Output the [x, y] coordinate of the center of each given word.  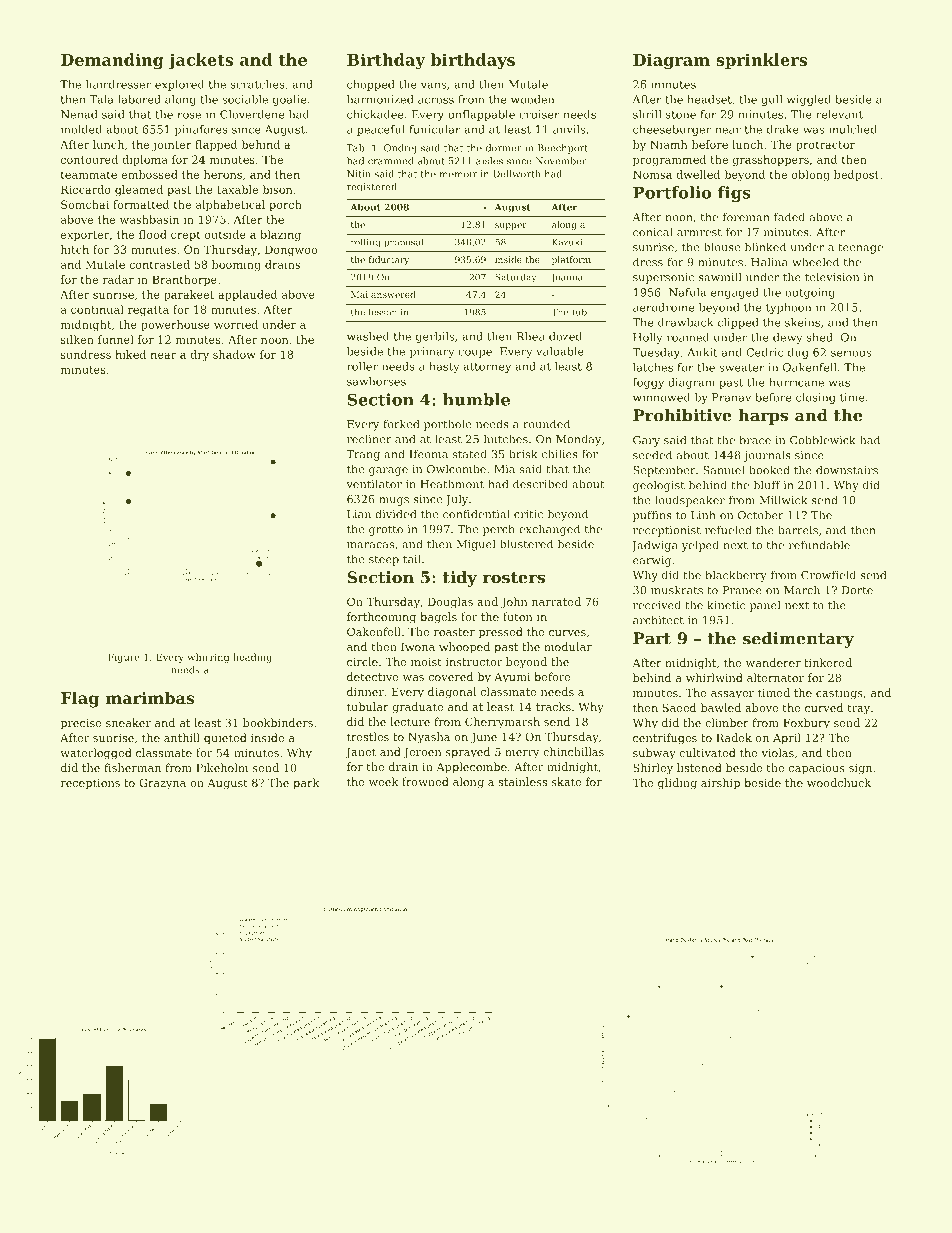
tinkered [828, 662]
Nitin [359, 174]
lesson [383, 312]
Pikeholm [222, 767]
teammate [89, 175]
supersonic [663, 278]
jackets [200, 61]
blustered [526, 544]
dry [199, 355]
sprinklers [761, 61]
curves [567, 633]
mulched [853, 129]
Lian [359, 514]
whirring [208, 658]
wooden [532, 99]
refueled [728, 530]
